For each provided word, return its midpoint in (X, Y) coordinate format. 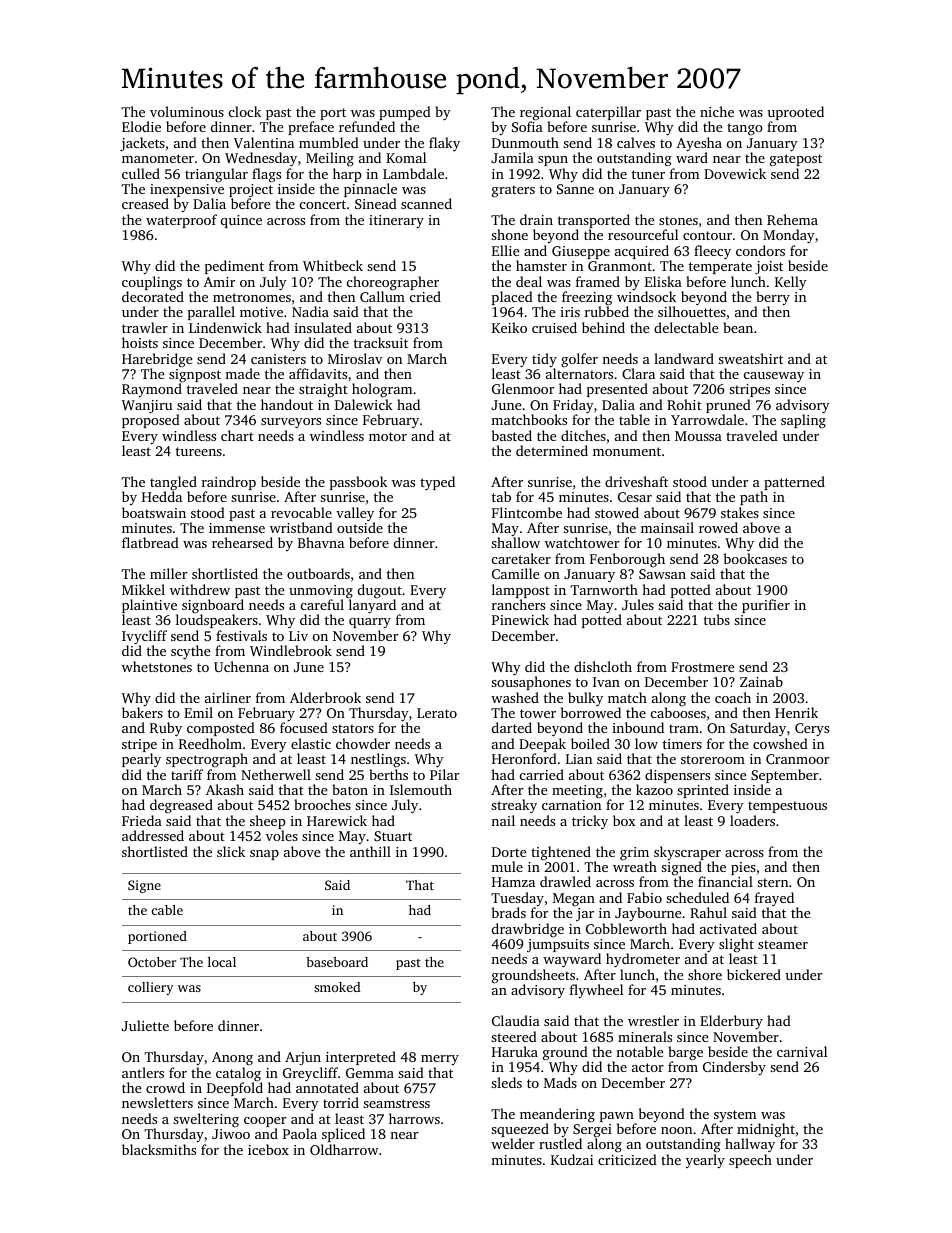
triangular (216, 175)
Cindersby (734, 1068)
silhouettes (692, 311)
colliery (150, 988)
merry (440, 1060)
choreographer (393, 283)
